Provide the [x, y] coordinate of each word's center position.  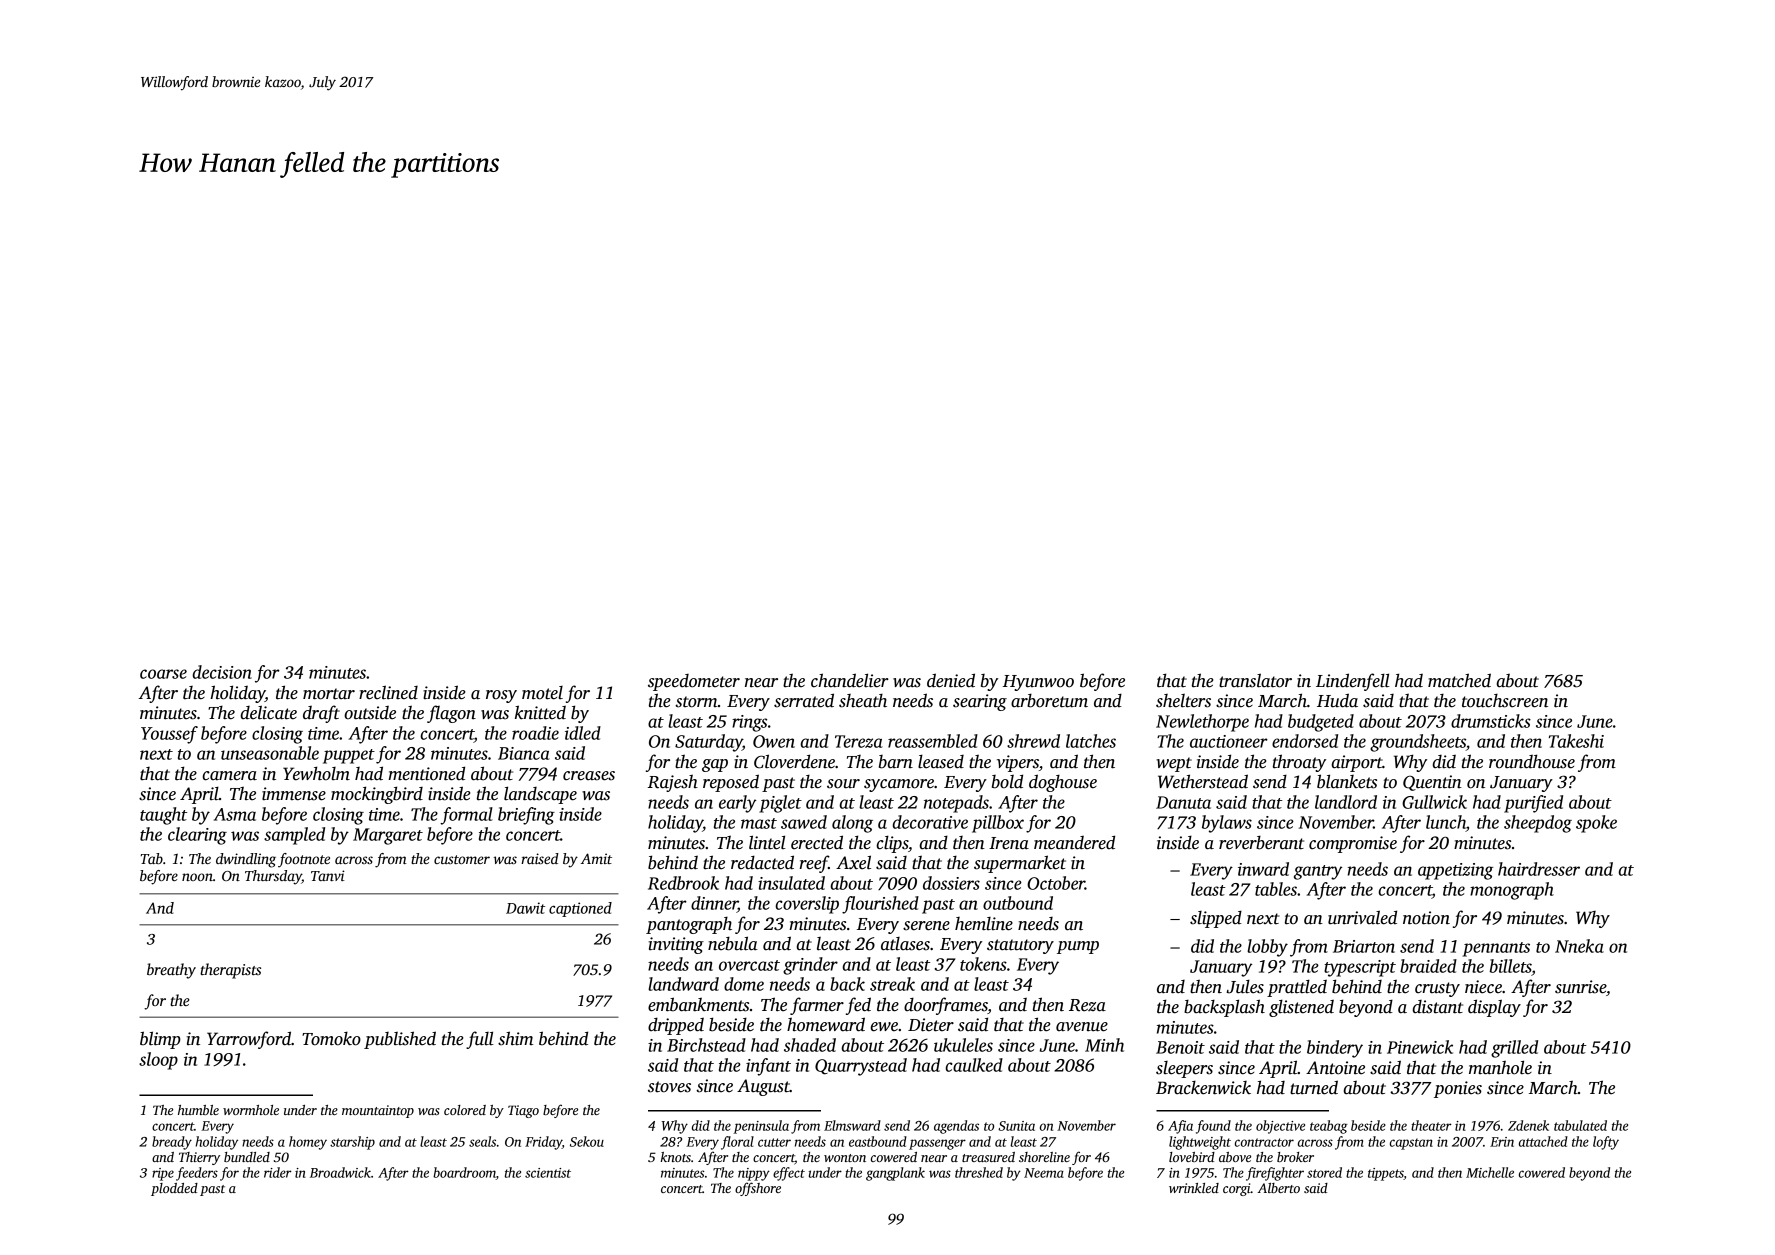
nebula [733, 943]
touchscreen [1505, 701]
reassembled [933, 741]
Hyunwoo [1038, 683]
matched [1459, 680]
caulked [974, 1065]
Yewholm [316, 773]
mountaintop [378, 1111]
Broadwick [340, 1172]
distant [1438, 1007]
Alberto [1278, 1188]
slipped [1216, 919]
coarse [163, 674]
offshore [758, 1189]
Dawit [525, 908]
